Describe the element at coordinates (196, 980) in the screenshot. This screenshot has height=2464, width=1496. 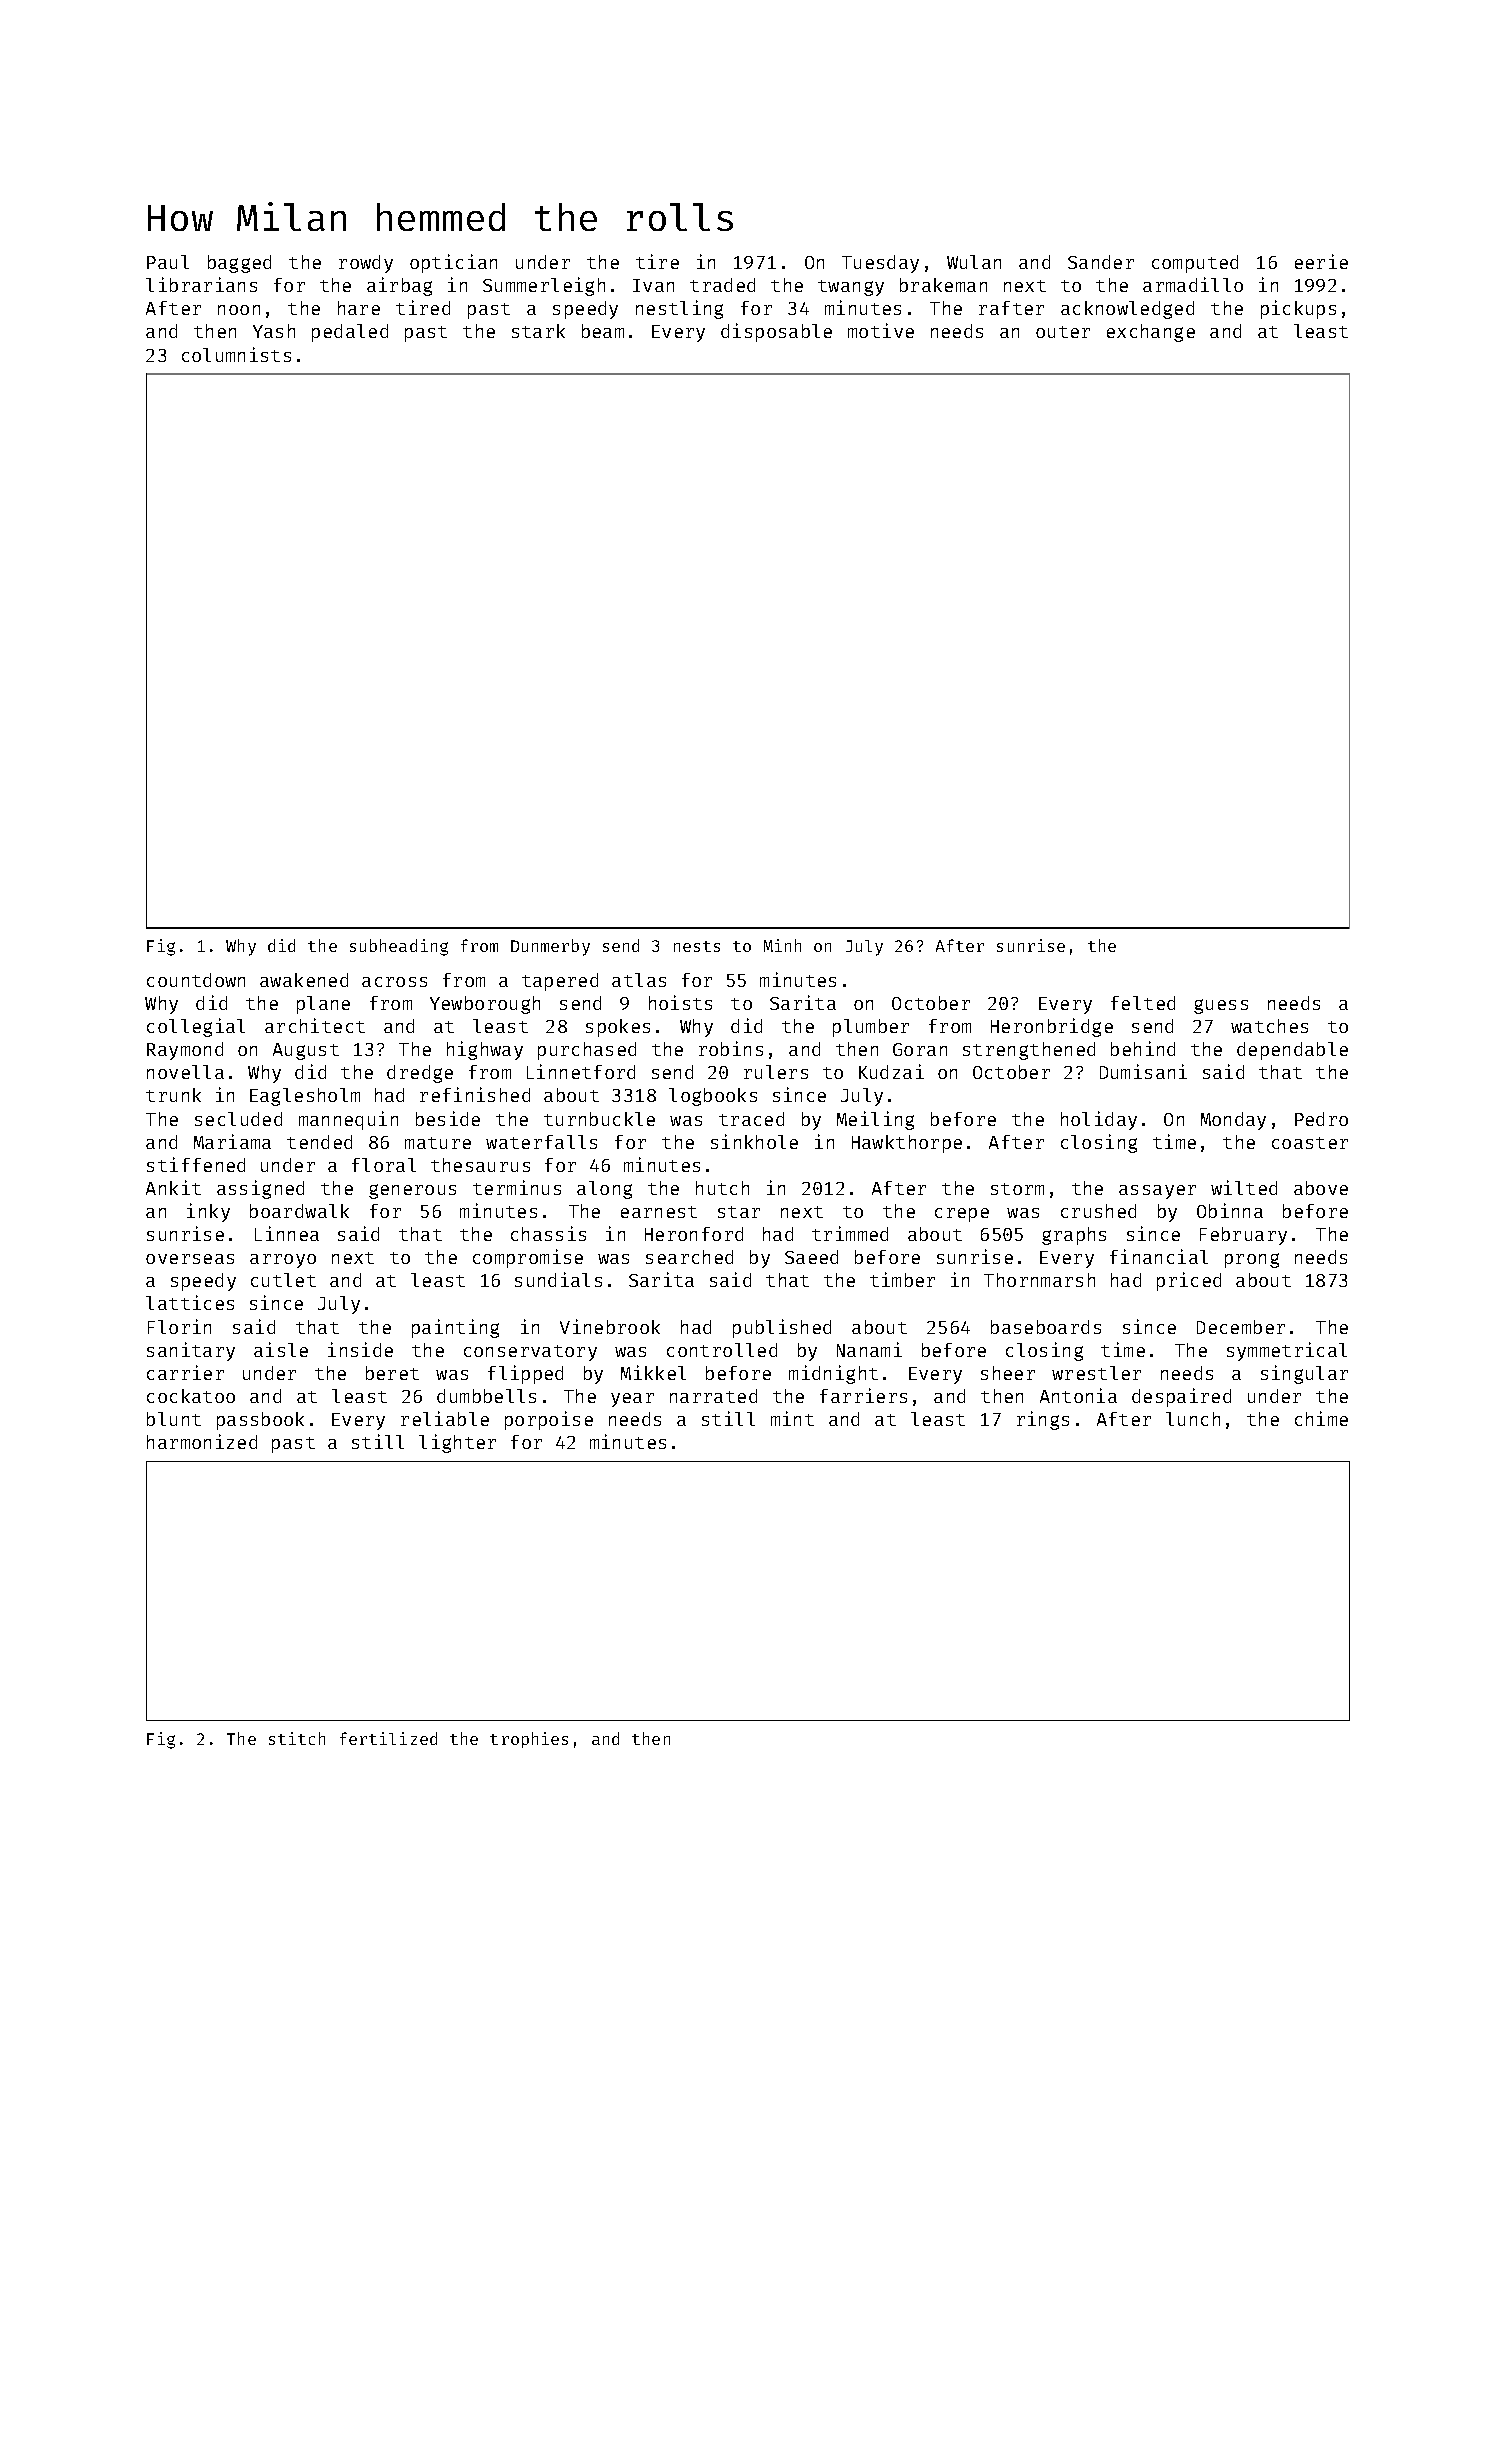
I see `countdown` at that location.
